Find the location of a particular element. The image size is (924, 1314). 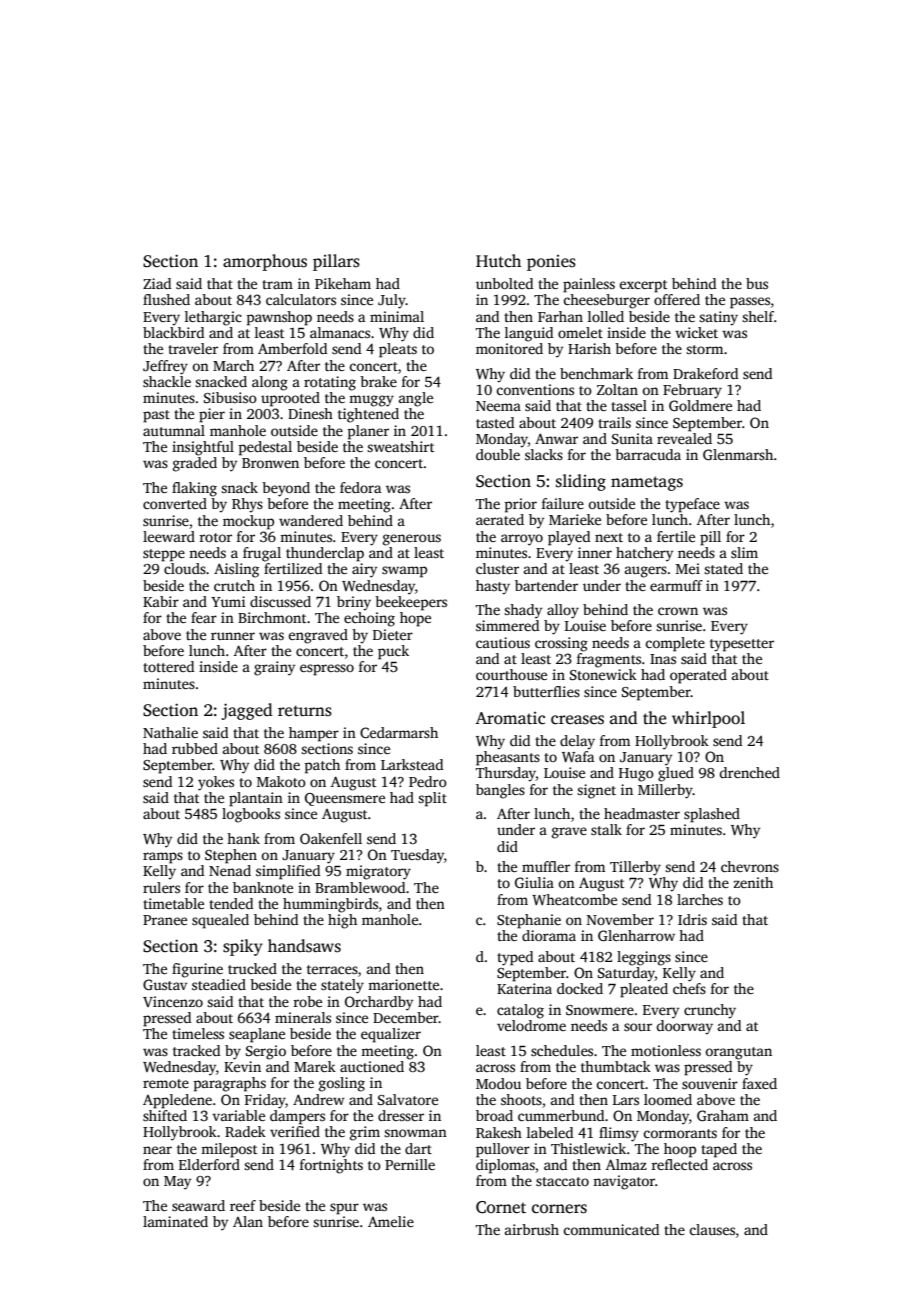

broad is located at coordinates (494, 1115).
